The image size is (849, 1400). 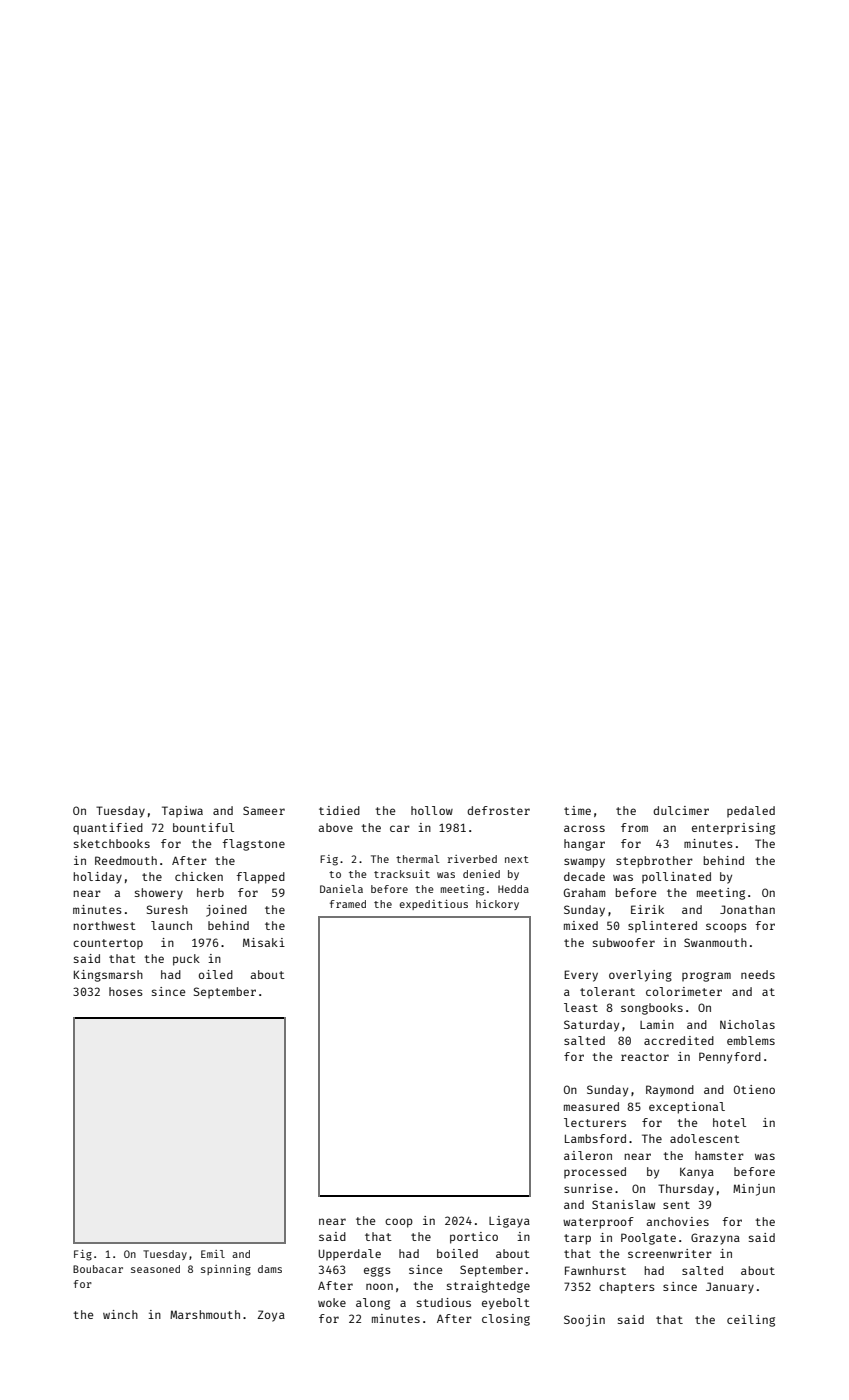 What do you see at coordinates (681, 810) in the screenshot?
I see `dulcimer` at bounding box center [681, 810].
